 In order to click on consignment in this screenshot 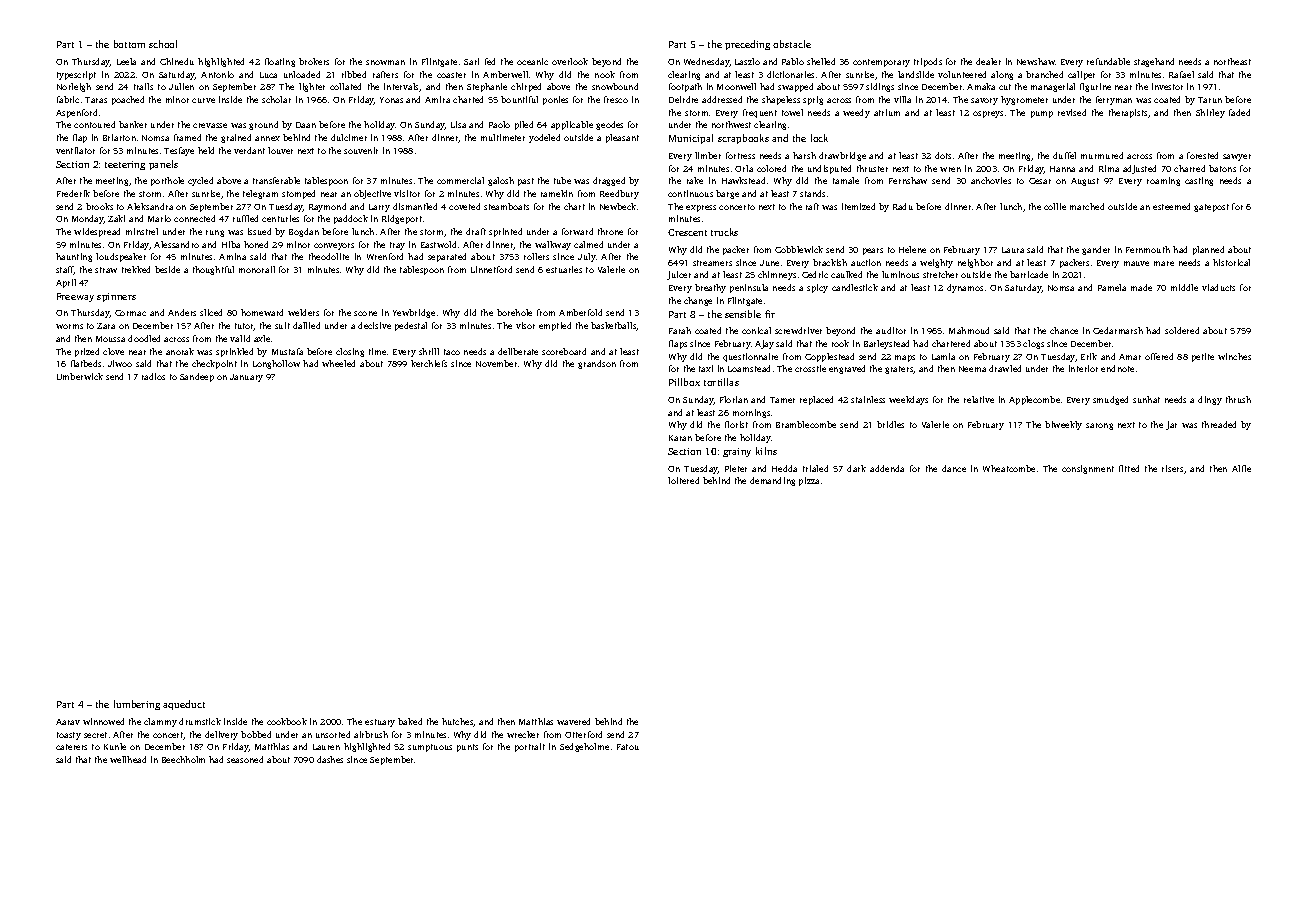, I will do `click(1088, 469)`.
